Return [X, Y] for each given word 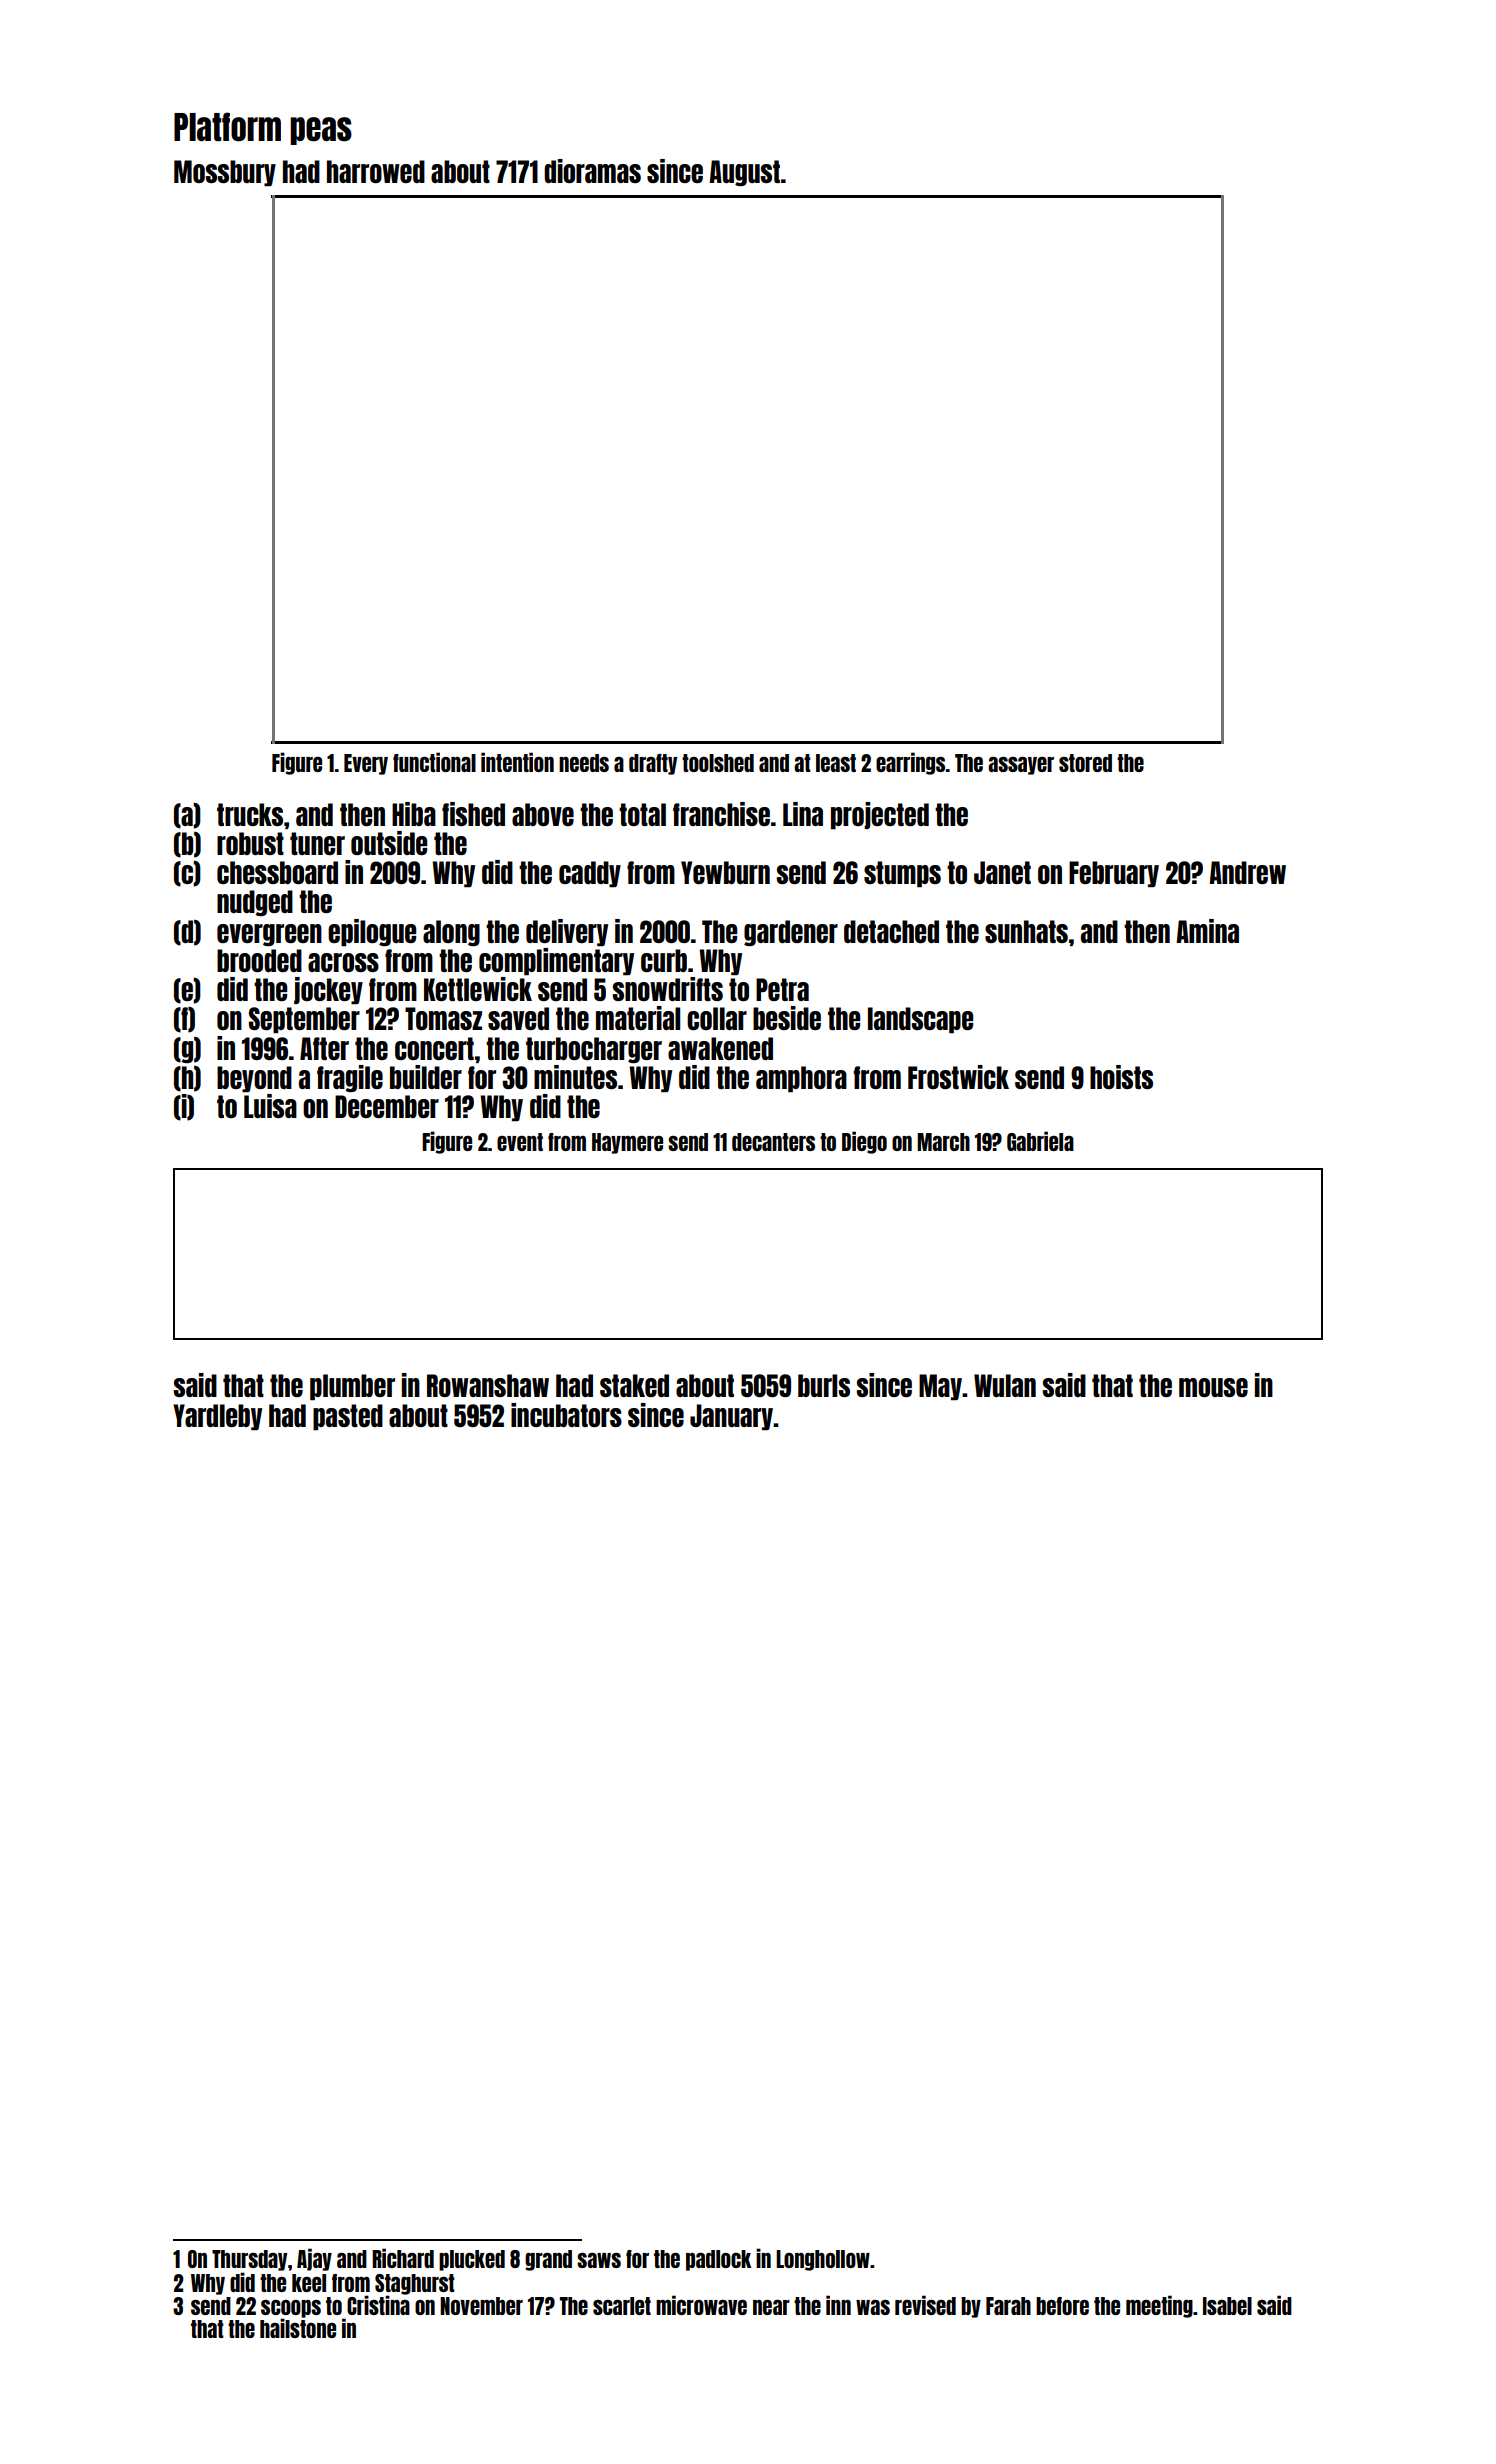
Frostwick [958, 1077]
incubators [566, 1415]
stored [1085, 763]
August [744, 173]
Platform [227, 127]
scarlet [622, 2306]
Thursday [249, 2260]
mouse [1213, 1387]
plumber [352, 1387]
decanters [773, 1142]
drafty [653, 764]
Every [366, 764]
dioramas [592, 171]
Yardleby [217, 1417]
